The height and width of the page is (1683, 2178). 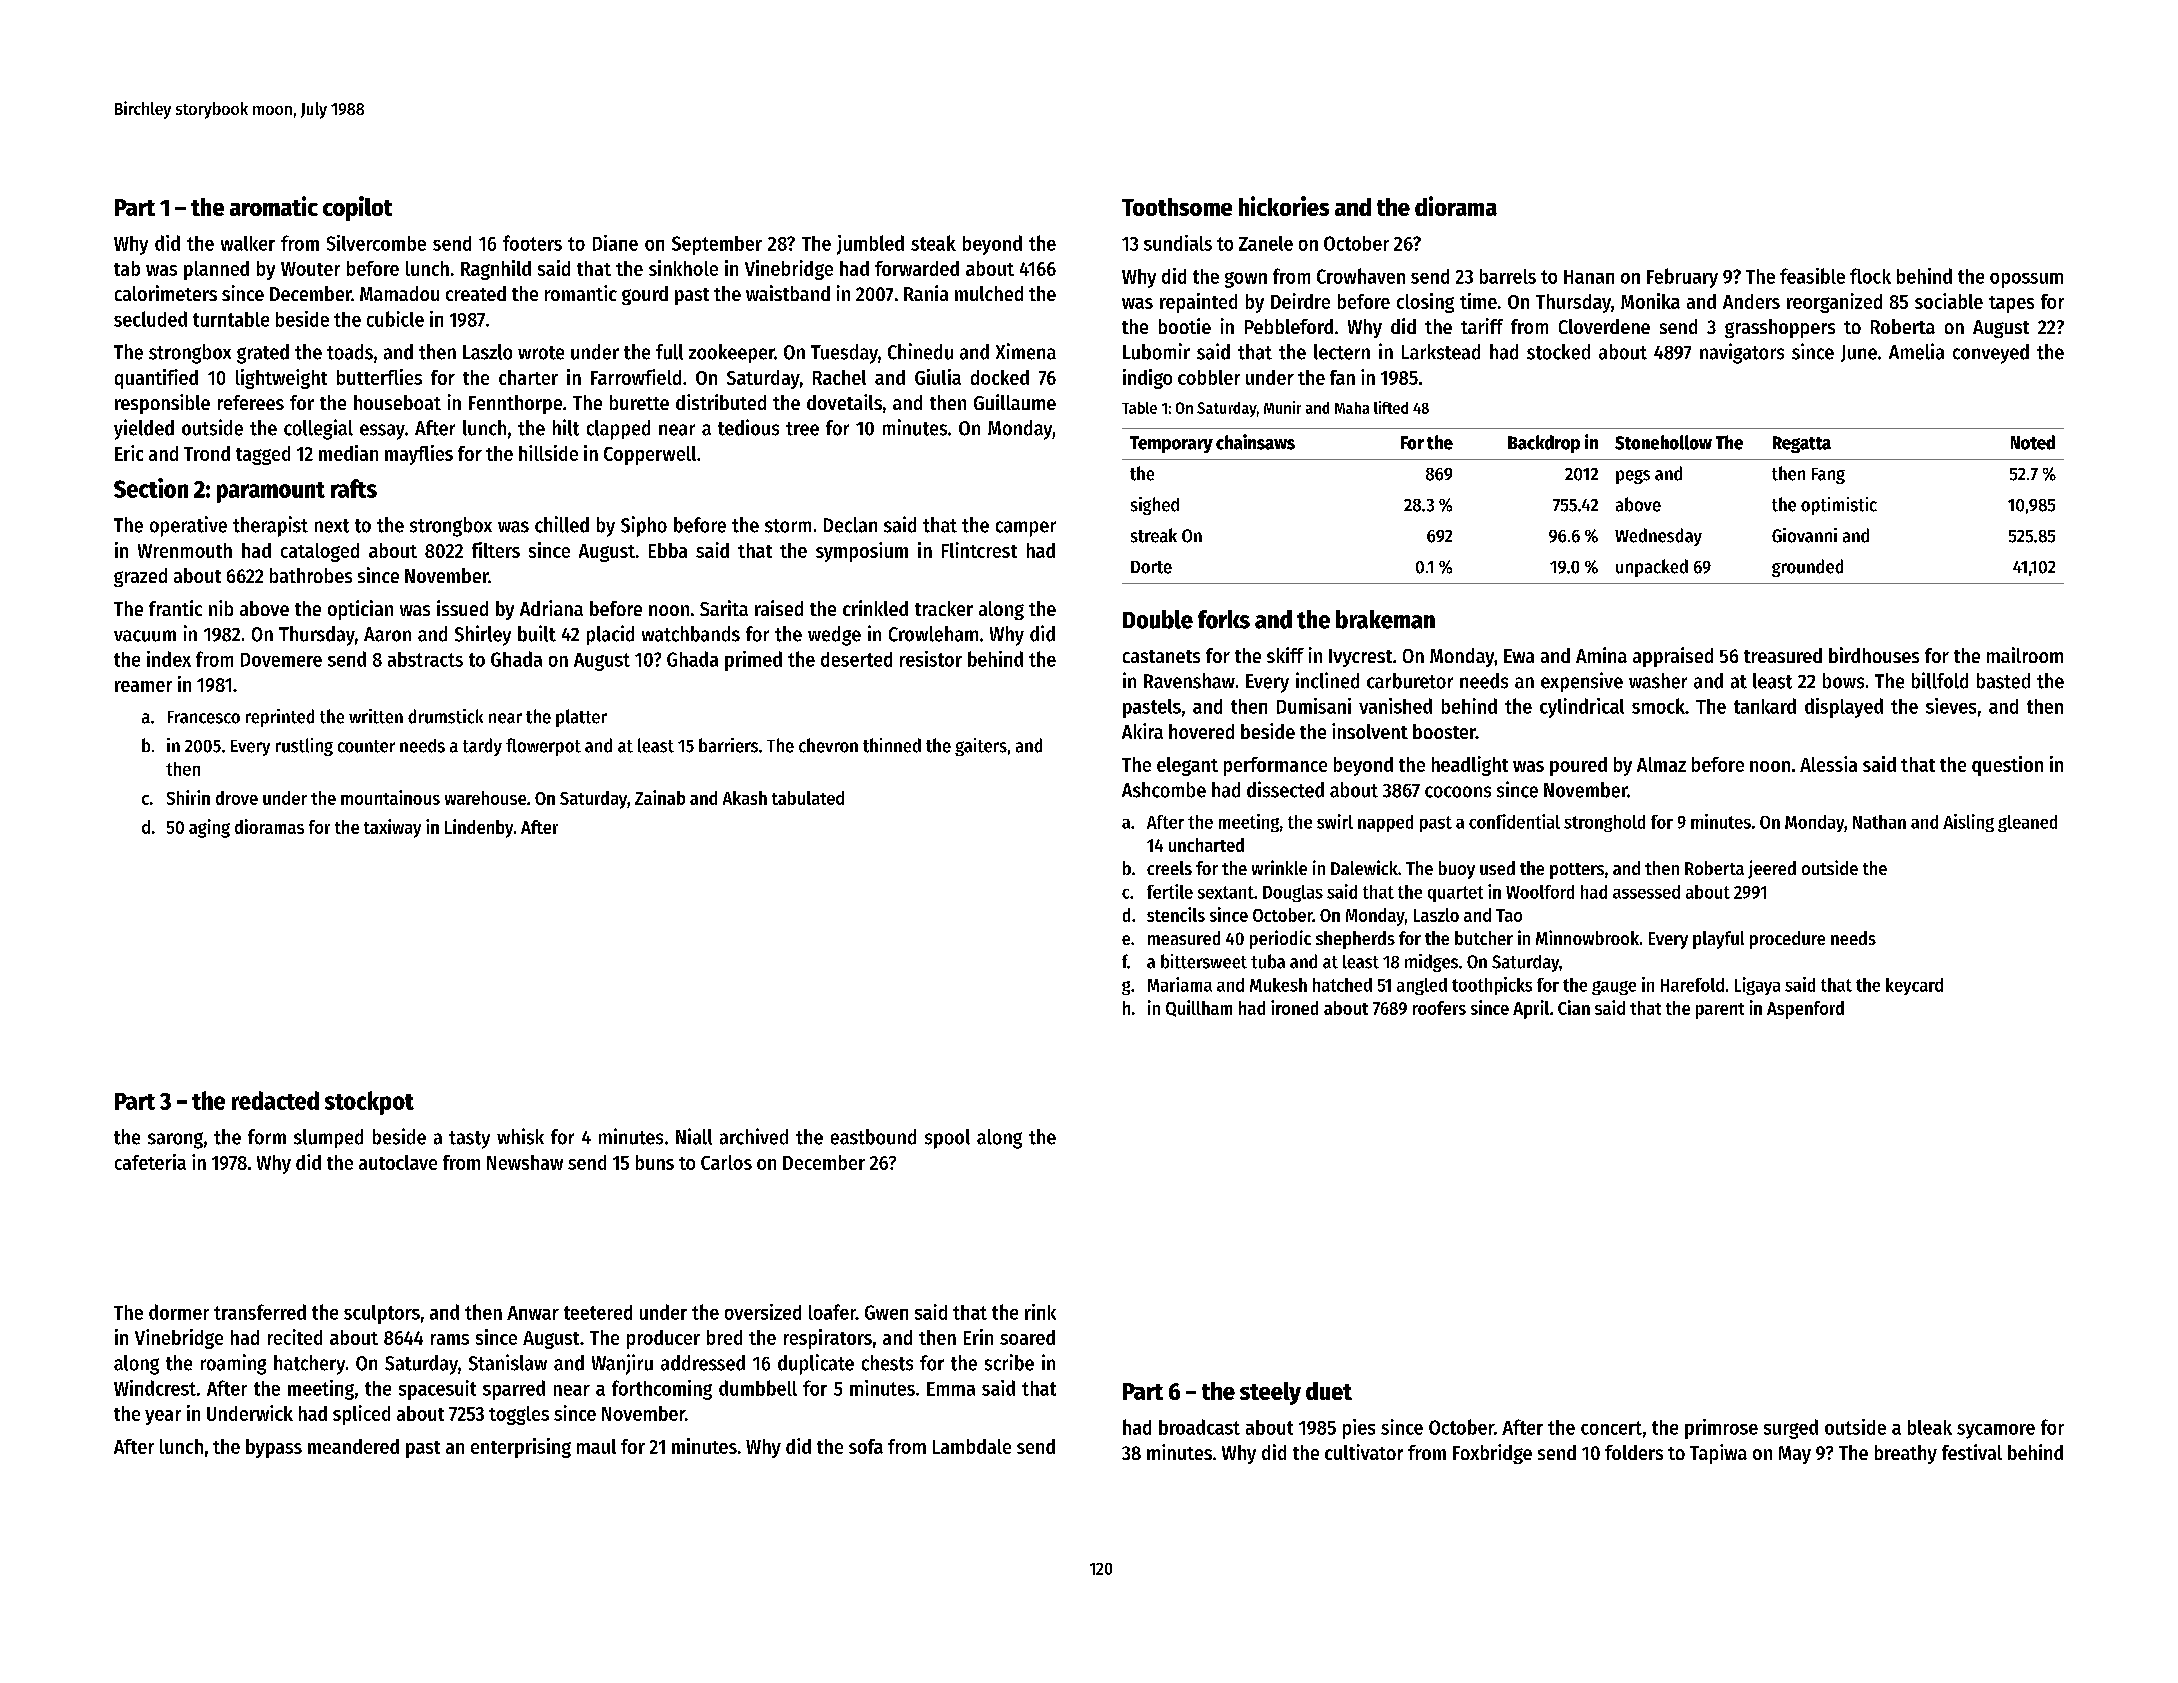 What do you see at coordinates (1176, 914) in the page?
I see `stencils` at bounding box center [1176, 914].
